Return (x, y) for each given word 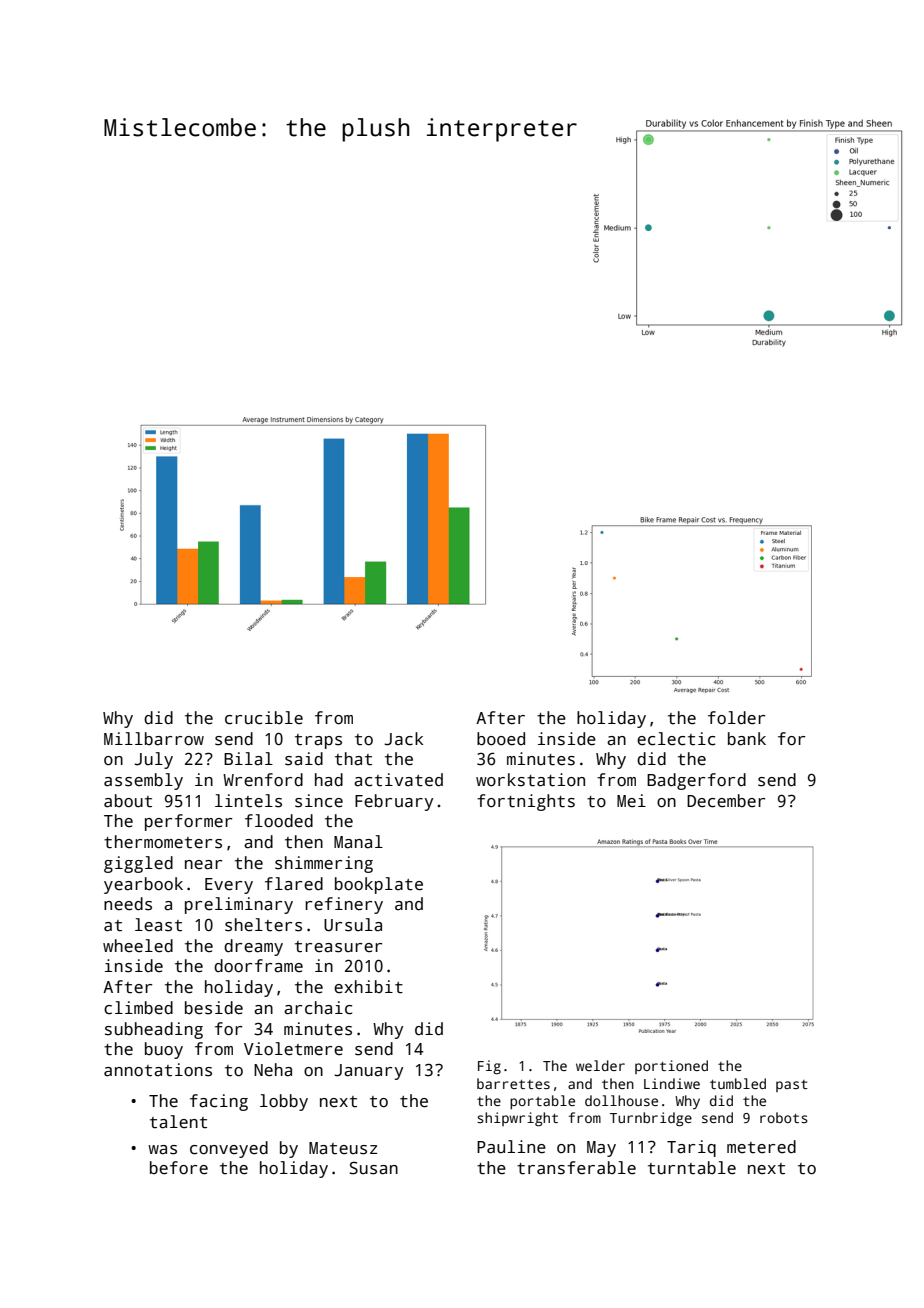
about (128, 801)
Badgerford (696, 781)
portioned (671, 1067)
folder (736, 718)
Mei (631, 801)
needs (128, 904)
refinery (344, 905)
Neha (273, 1070)
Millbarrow (154, 739)
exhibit (368, 987)
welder (600, 1065)
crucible (264, 718)
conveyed (229, 1149)
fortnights (526, 802)
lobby (284, 1102)
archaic (318, 1008)
